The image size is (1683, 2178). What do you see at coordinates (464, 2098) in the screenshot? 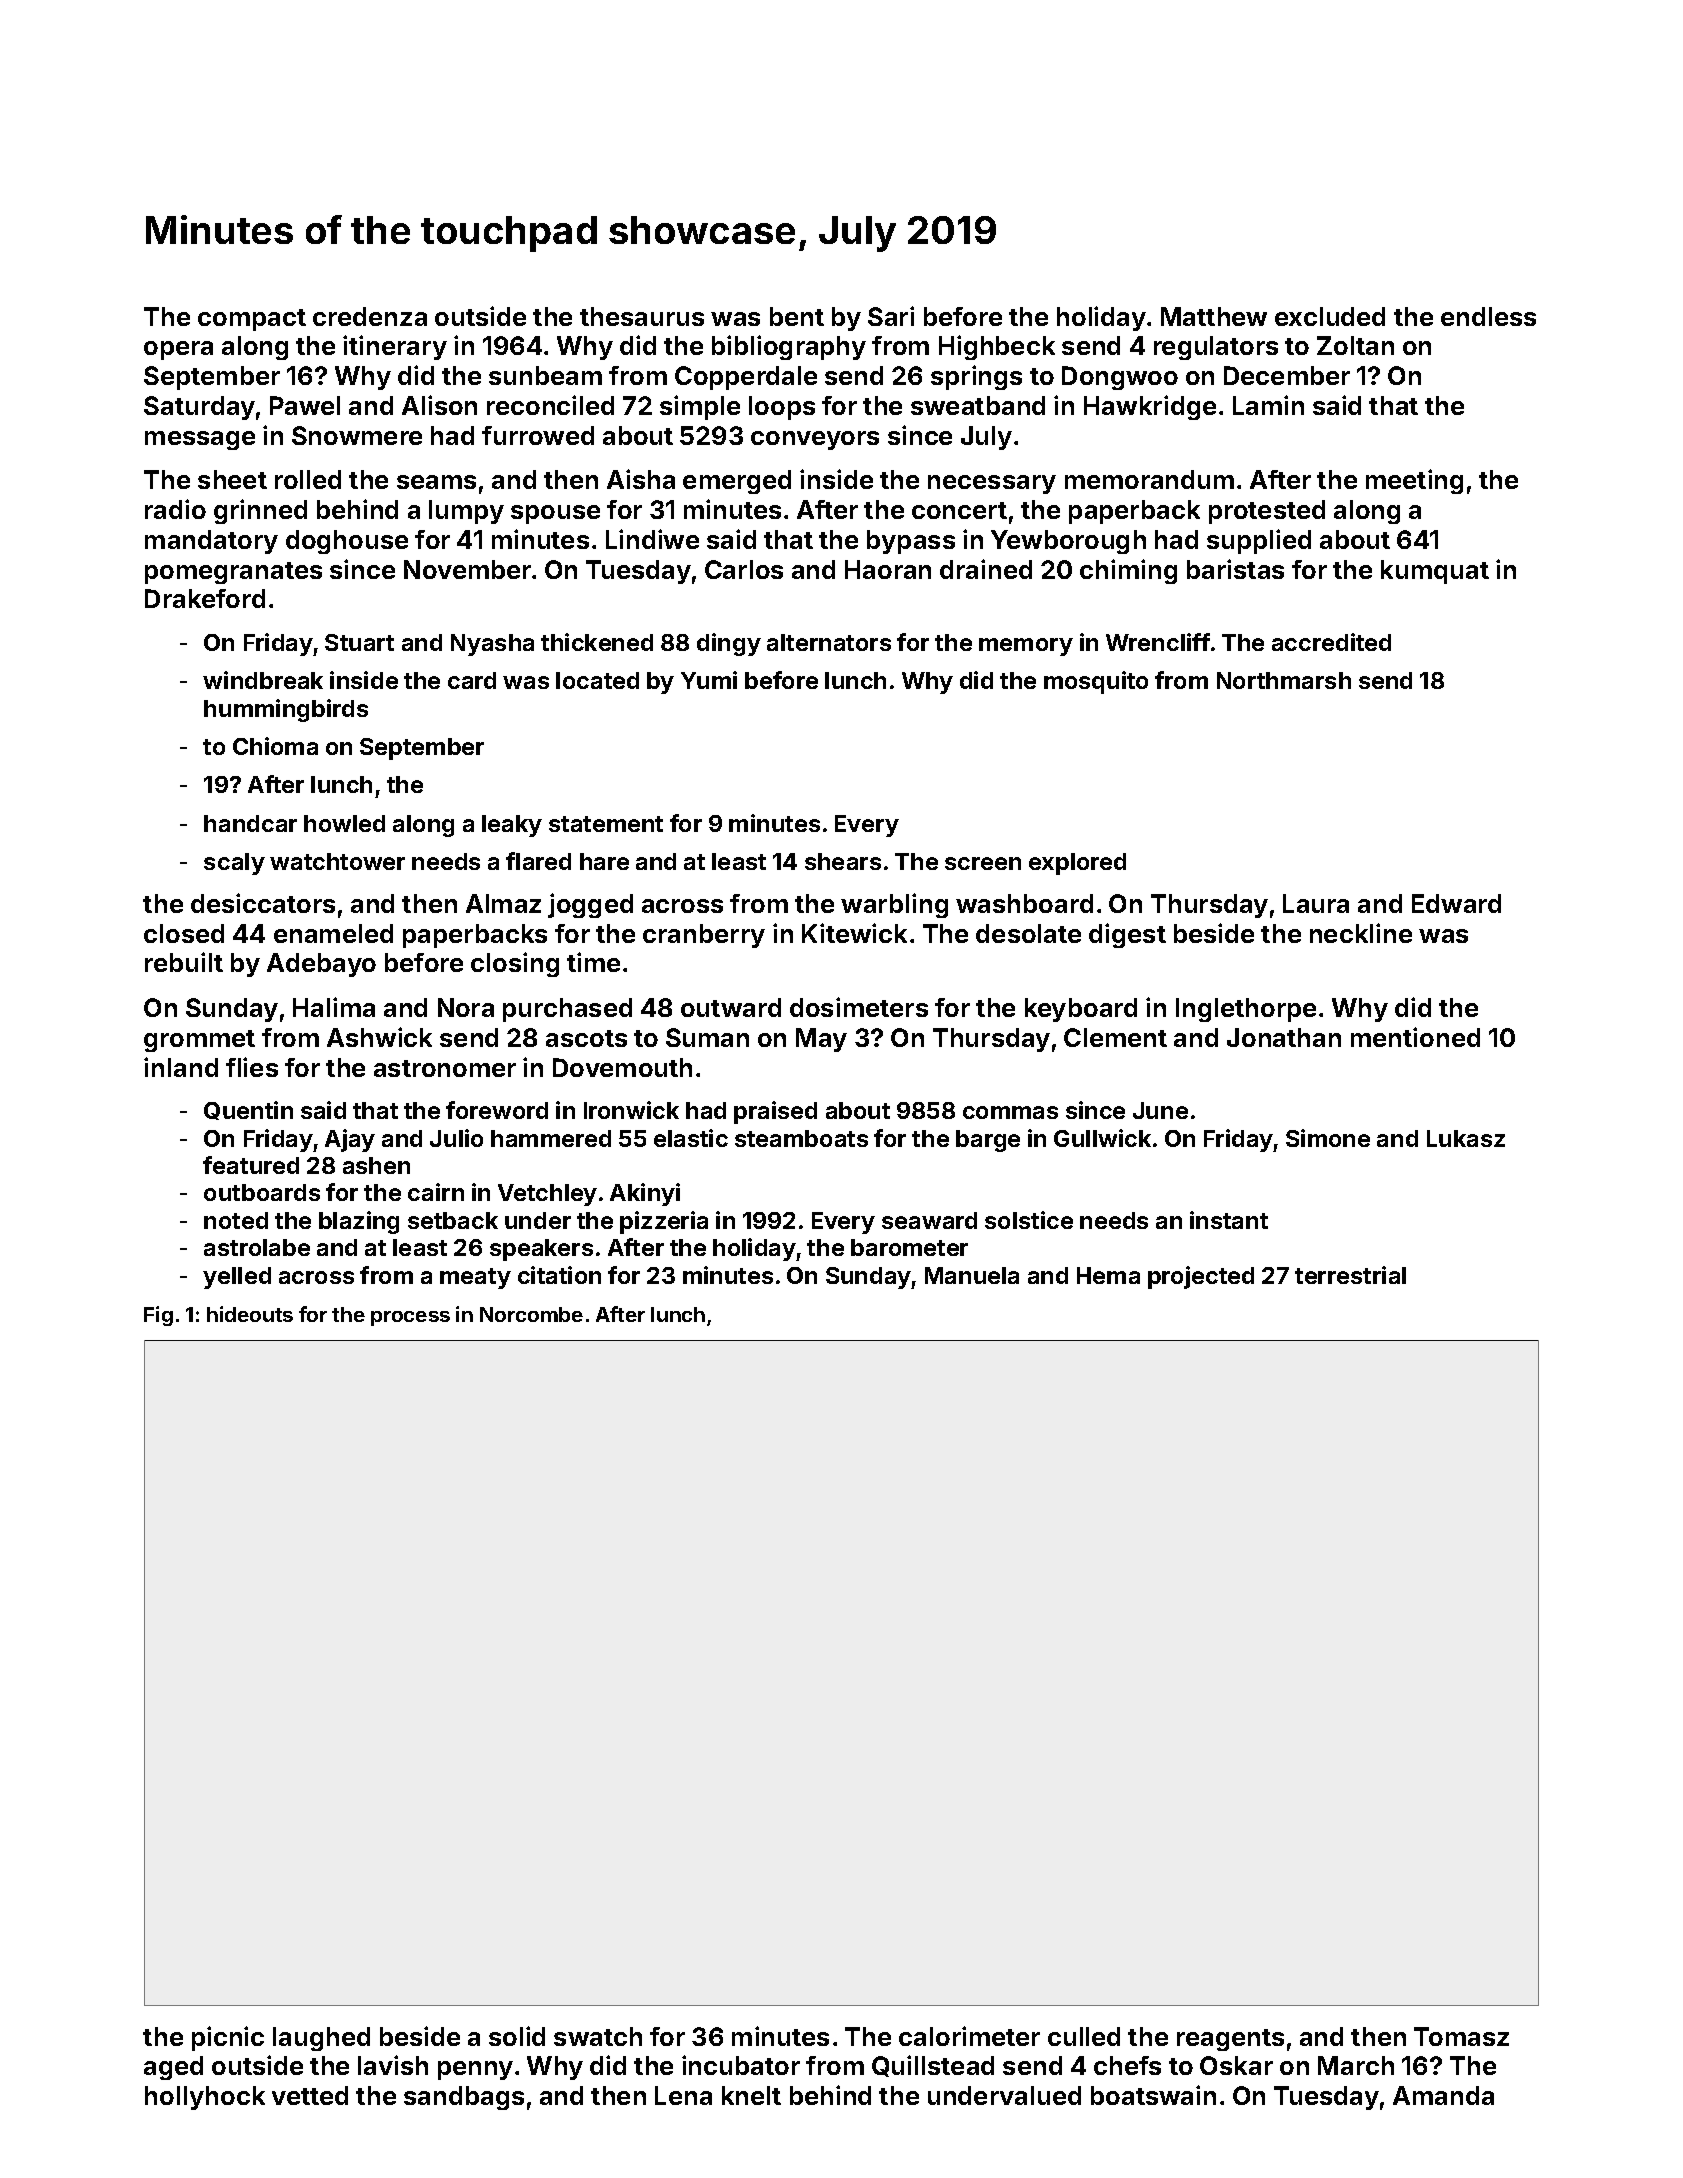
I see `sandbags` at bounding box center [464, 2098].
